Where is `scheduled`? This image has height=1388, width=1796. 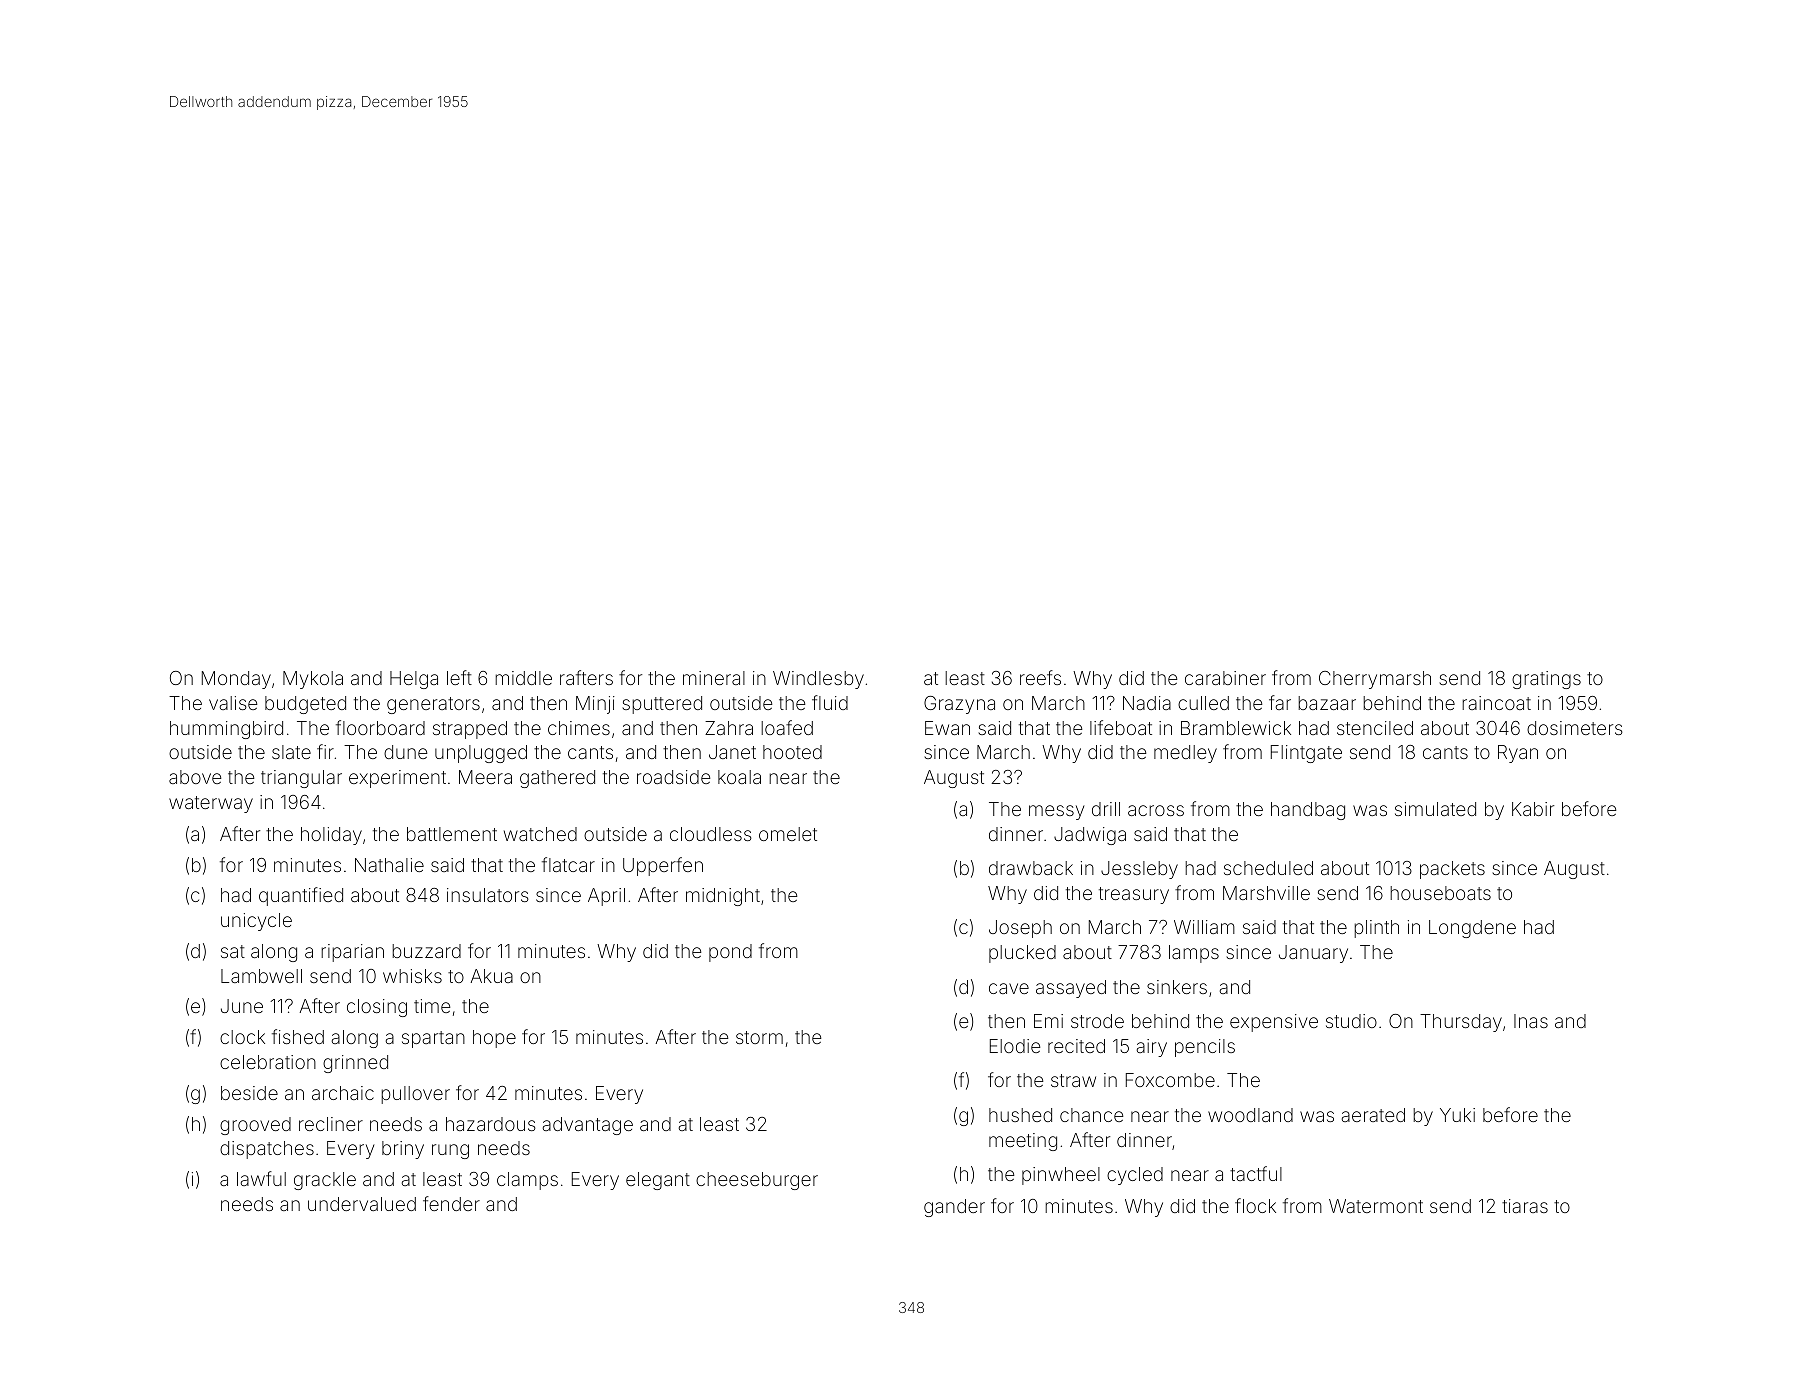 scheduled is located at coordinates (1268, 868).
